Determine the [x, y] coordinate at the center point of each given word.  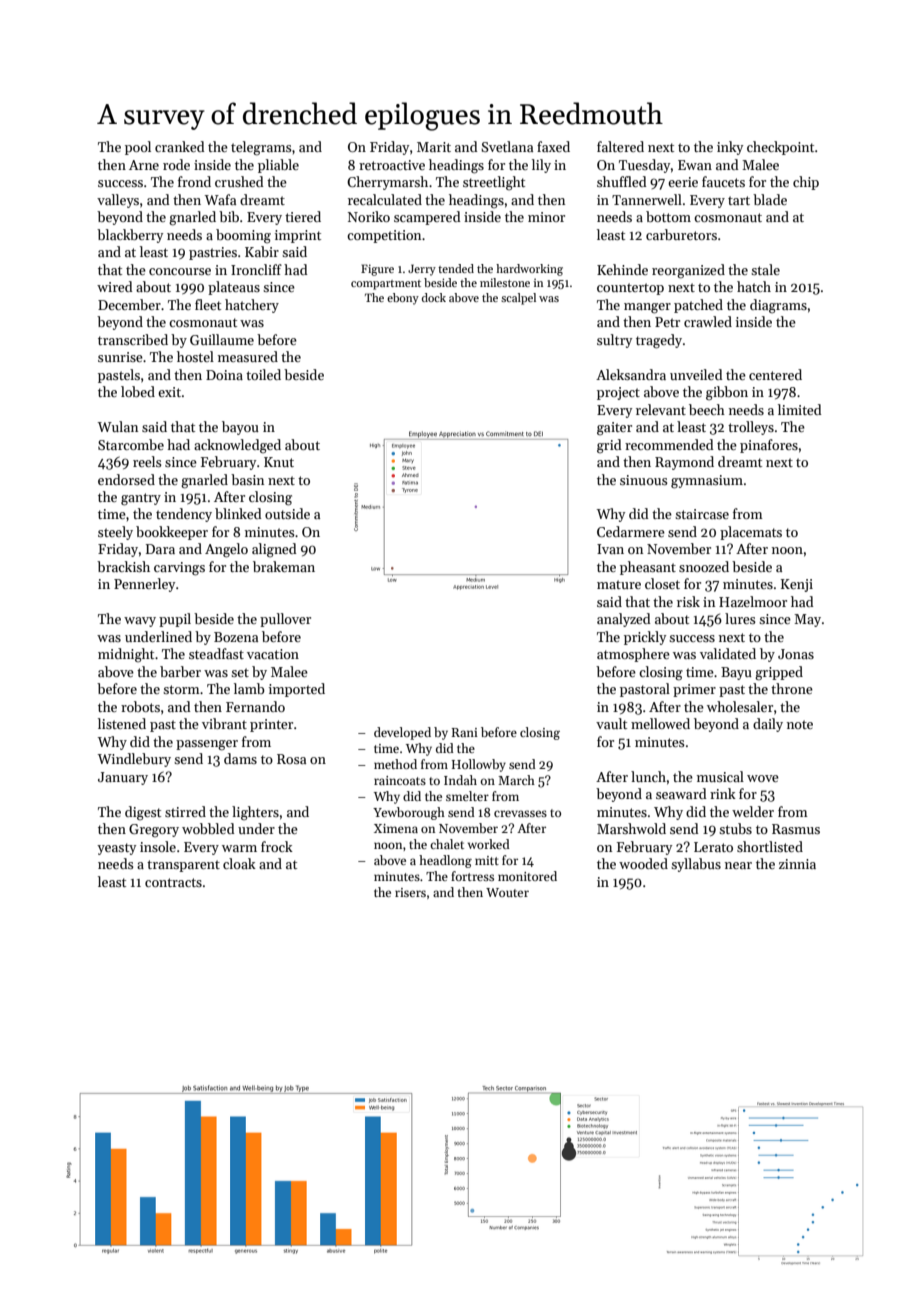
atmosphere [633, 655]
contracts [173, 882]
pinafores [769, 446]
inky [730, 148]
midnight [126, 655]
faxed [553, 146]
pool [138, 148]
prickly [645, 638]
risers [410, 892]
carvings [179, 569]
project [618, 393]
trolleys [751, 428]
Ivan [610, 549]
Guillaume [222, 339]
